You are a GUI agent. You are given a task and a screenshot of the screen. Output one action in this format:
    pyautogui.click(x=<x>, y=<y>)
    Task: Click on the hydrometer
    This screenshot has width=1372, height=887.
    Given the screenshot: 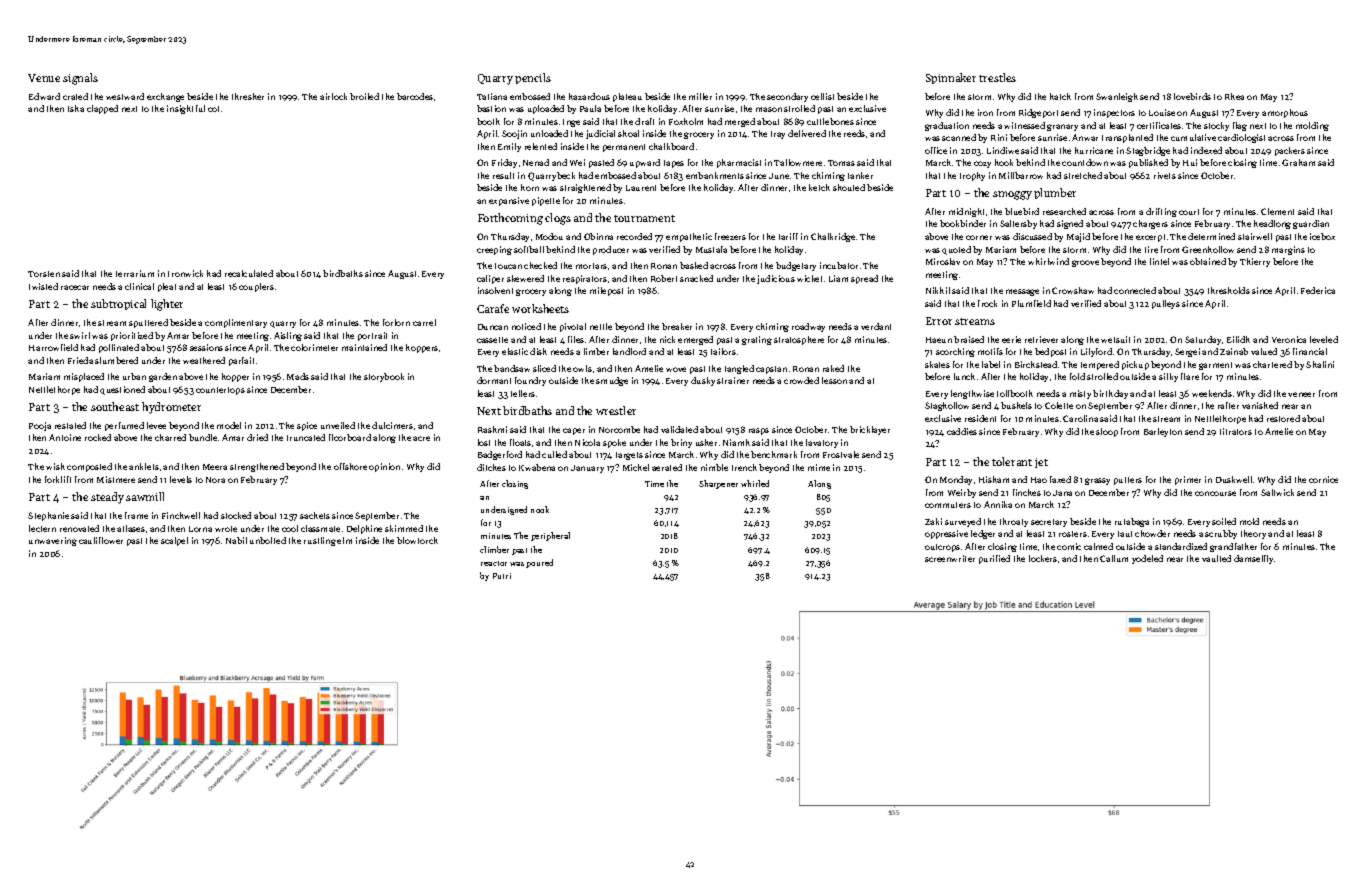 What is the action you would take?
    pyautogui.click(x=171, y=408)
